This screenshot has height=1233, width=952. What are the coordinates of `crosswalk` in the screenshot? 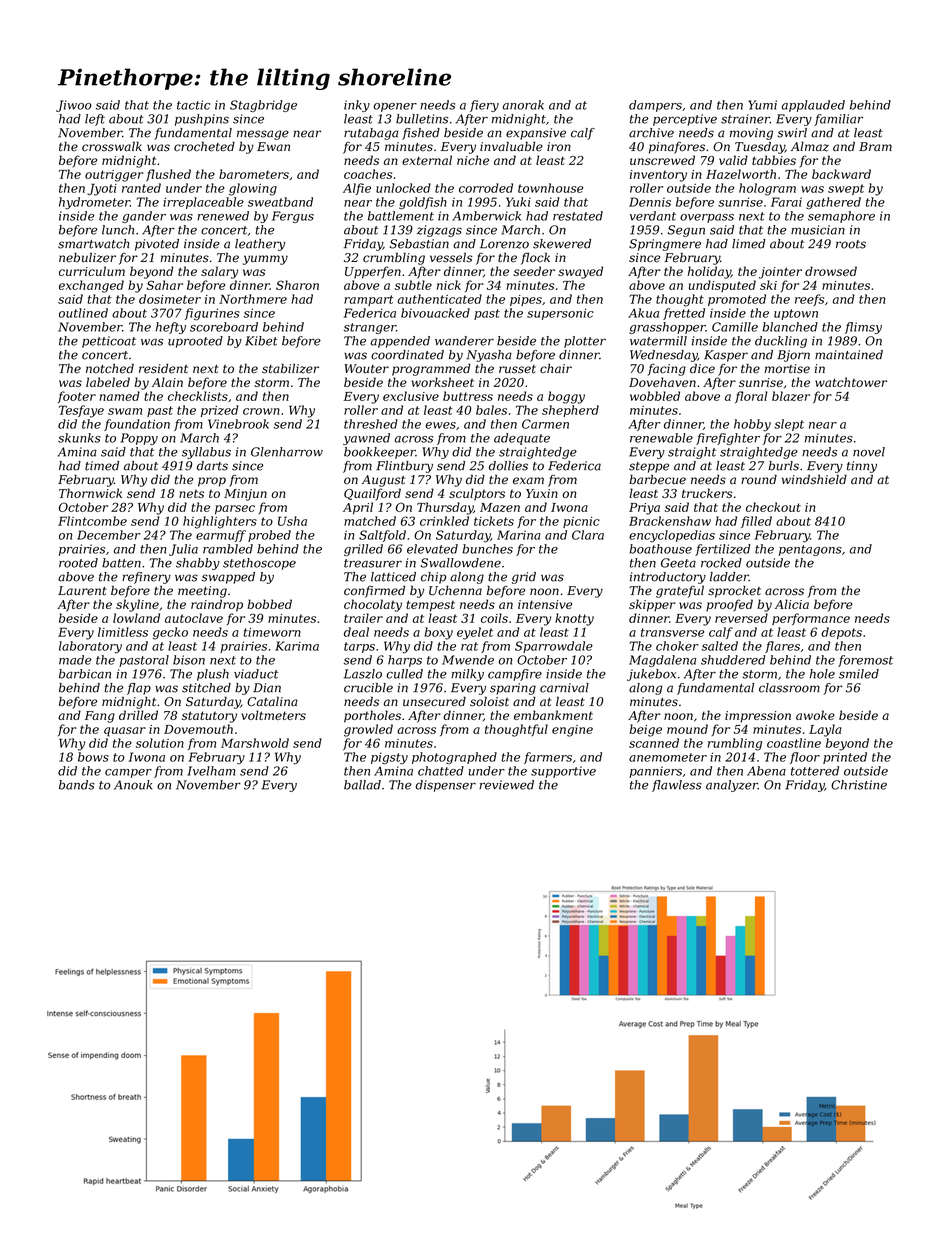 It's located at (112, 146).
